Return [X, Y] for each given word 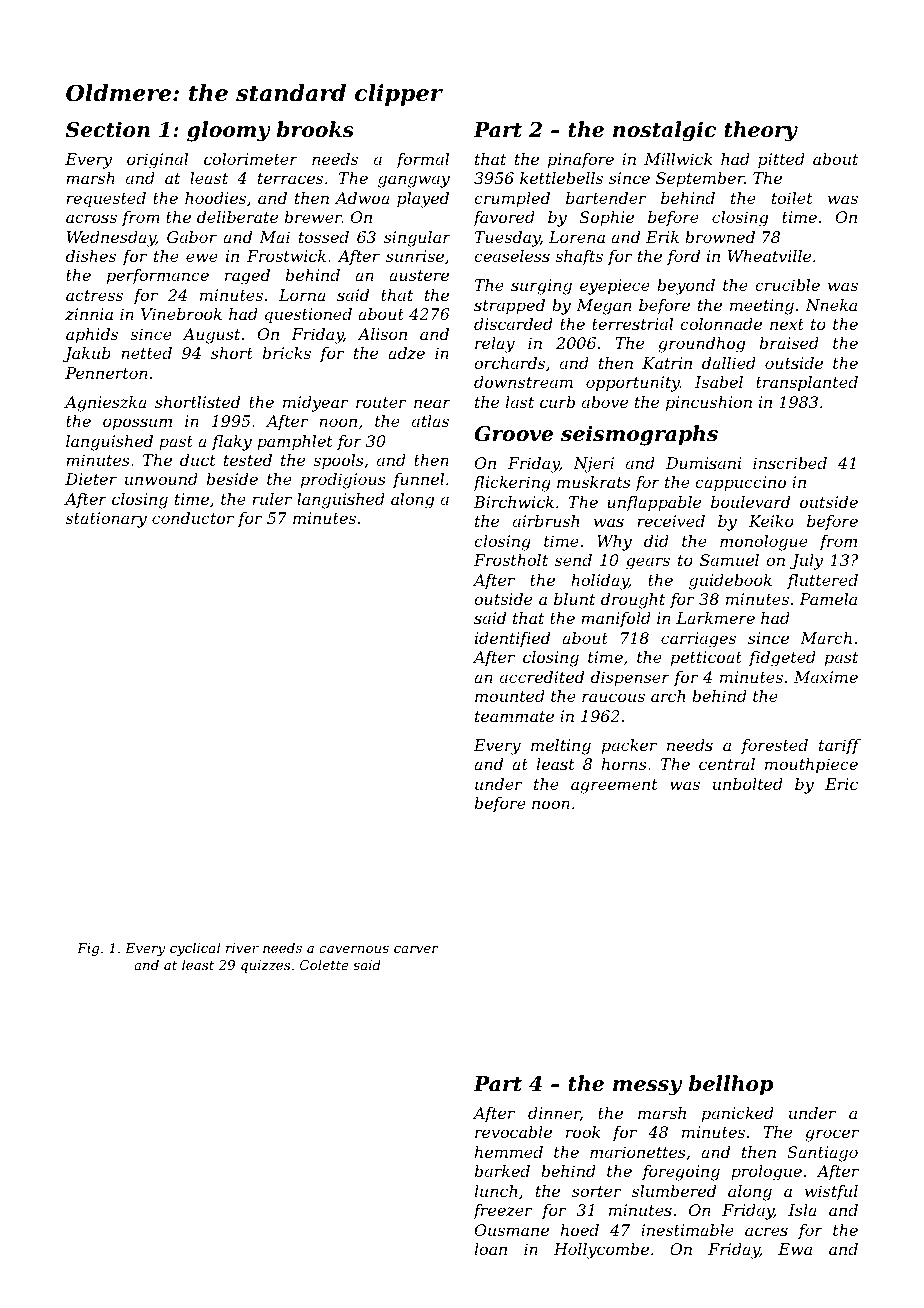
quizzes [265, 966]
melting [561, 747]
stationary [106, 520]
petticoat [706, 659]
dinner [554, 1114]
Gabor [192, 237]
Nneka [831, 305]
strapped [509, 307]
